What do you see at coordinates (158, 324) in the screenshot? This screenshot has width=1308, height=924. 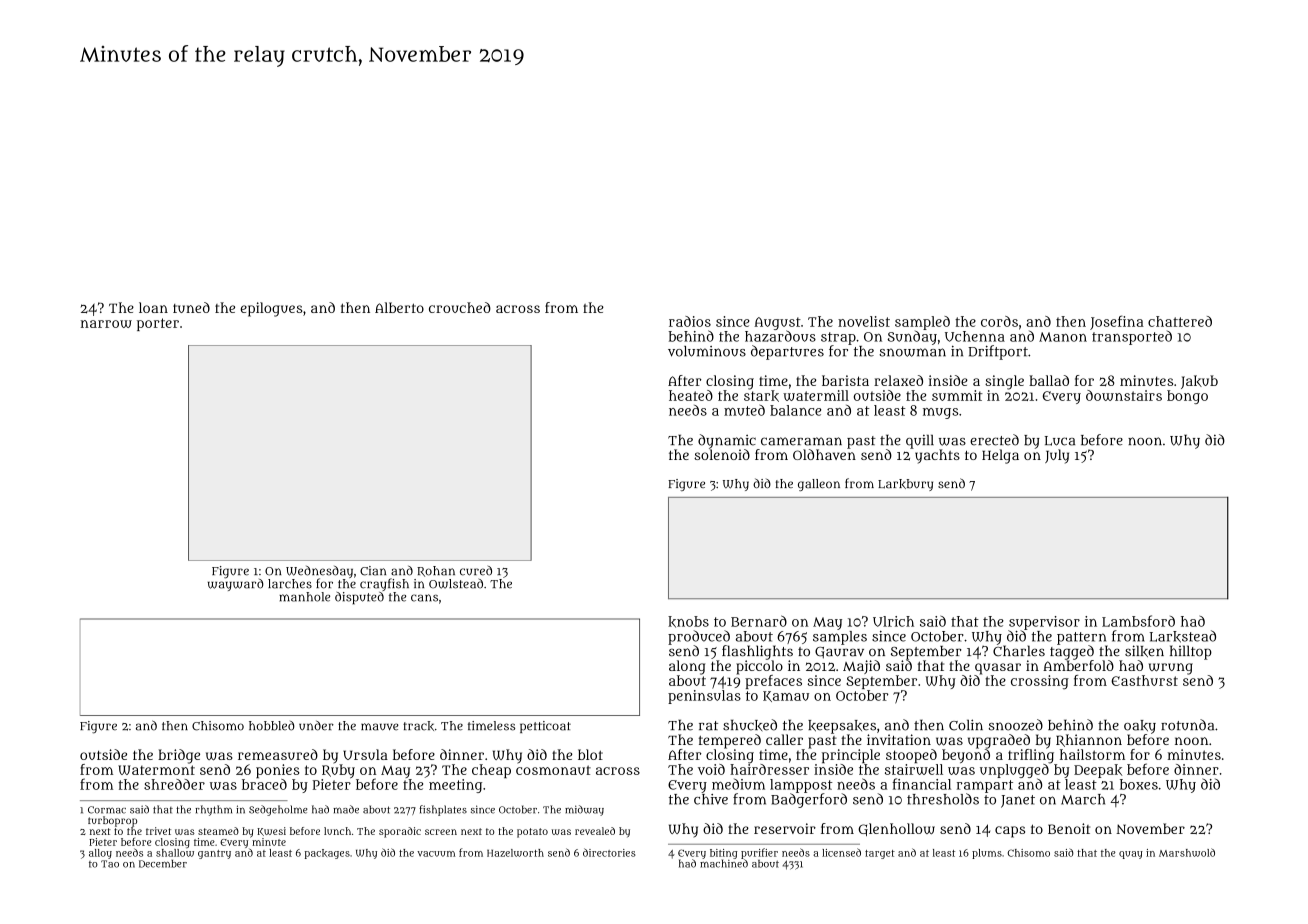 I see `porter` at bounding box center [158, 324].
